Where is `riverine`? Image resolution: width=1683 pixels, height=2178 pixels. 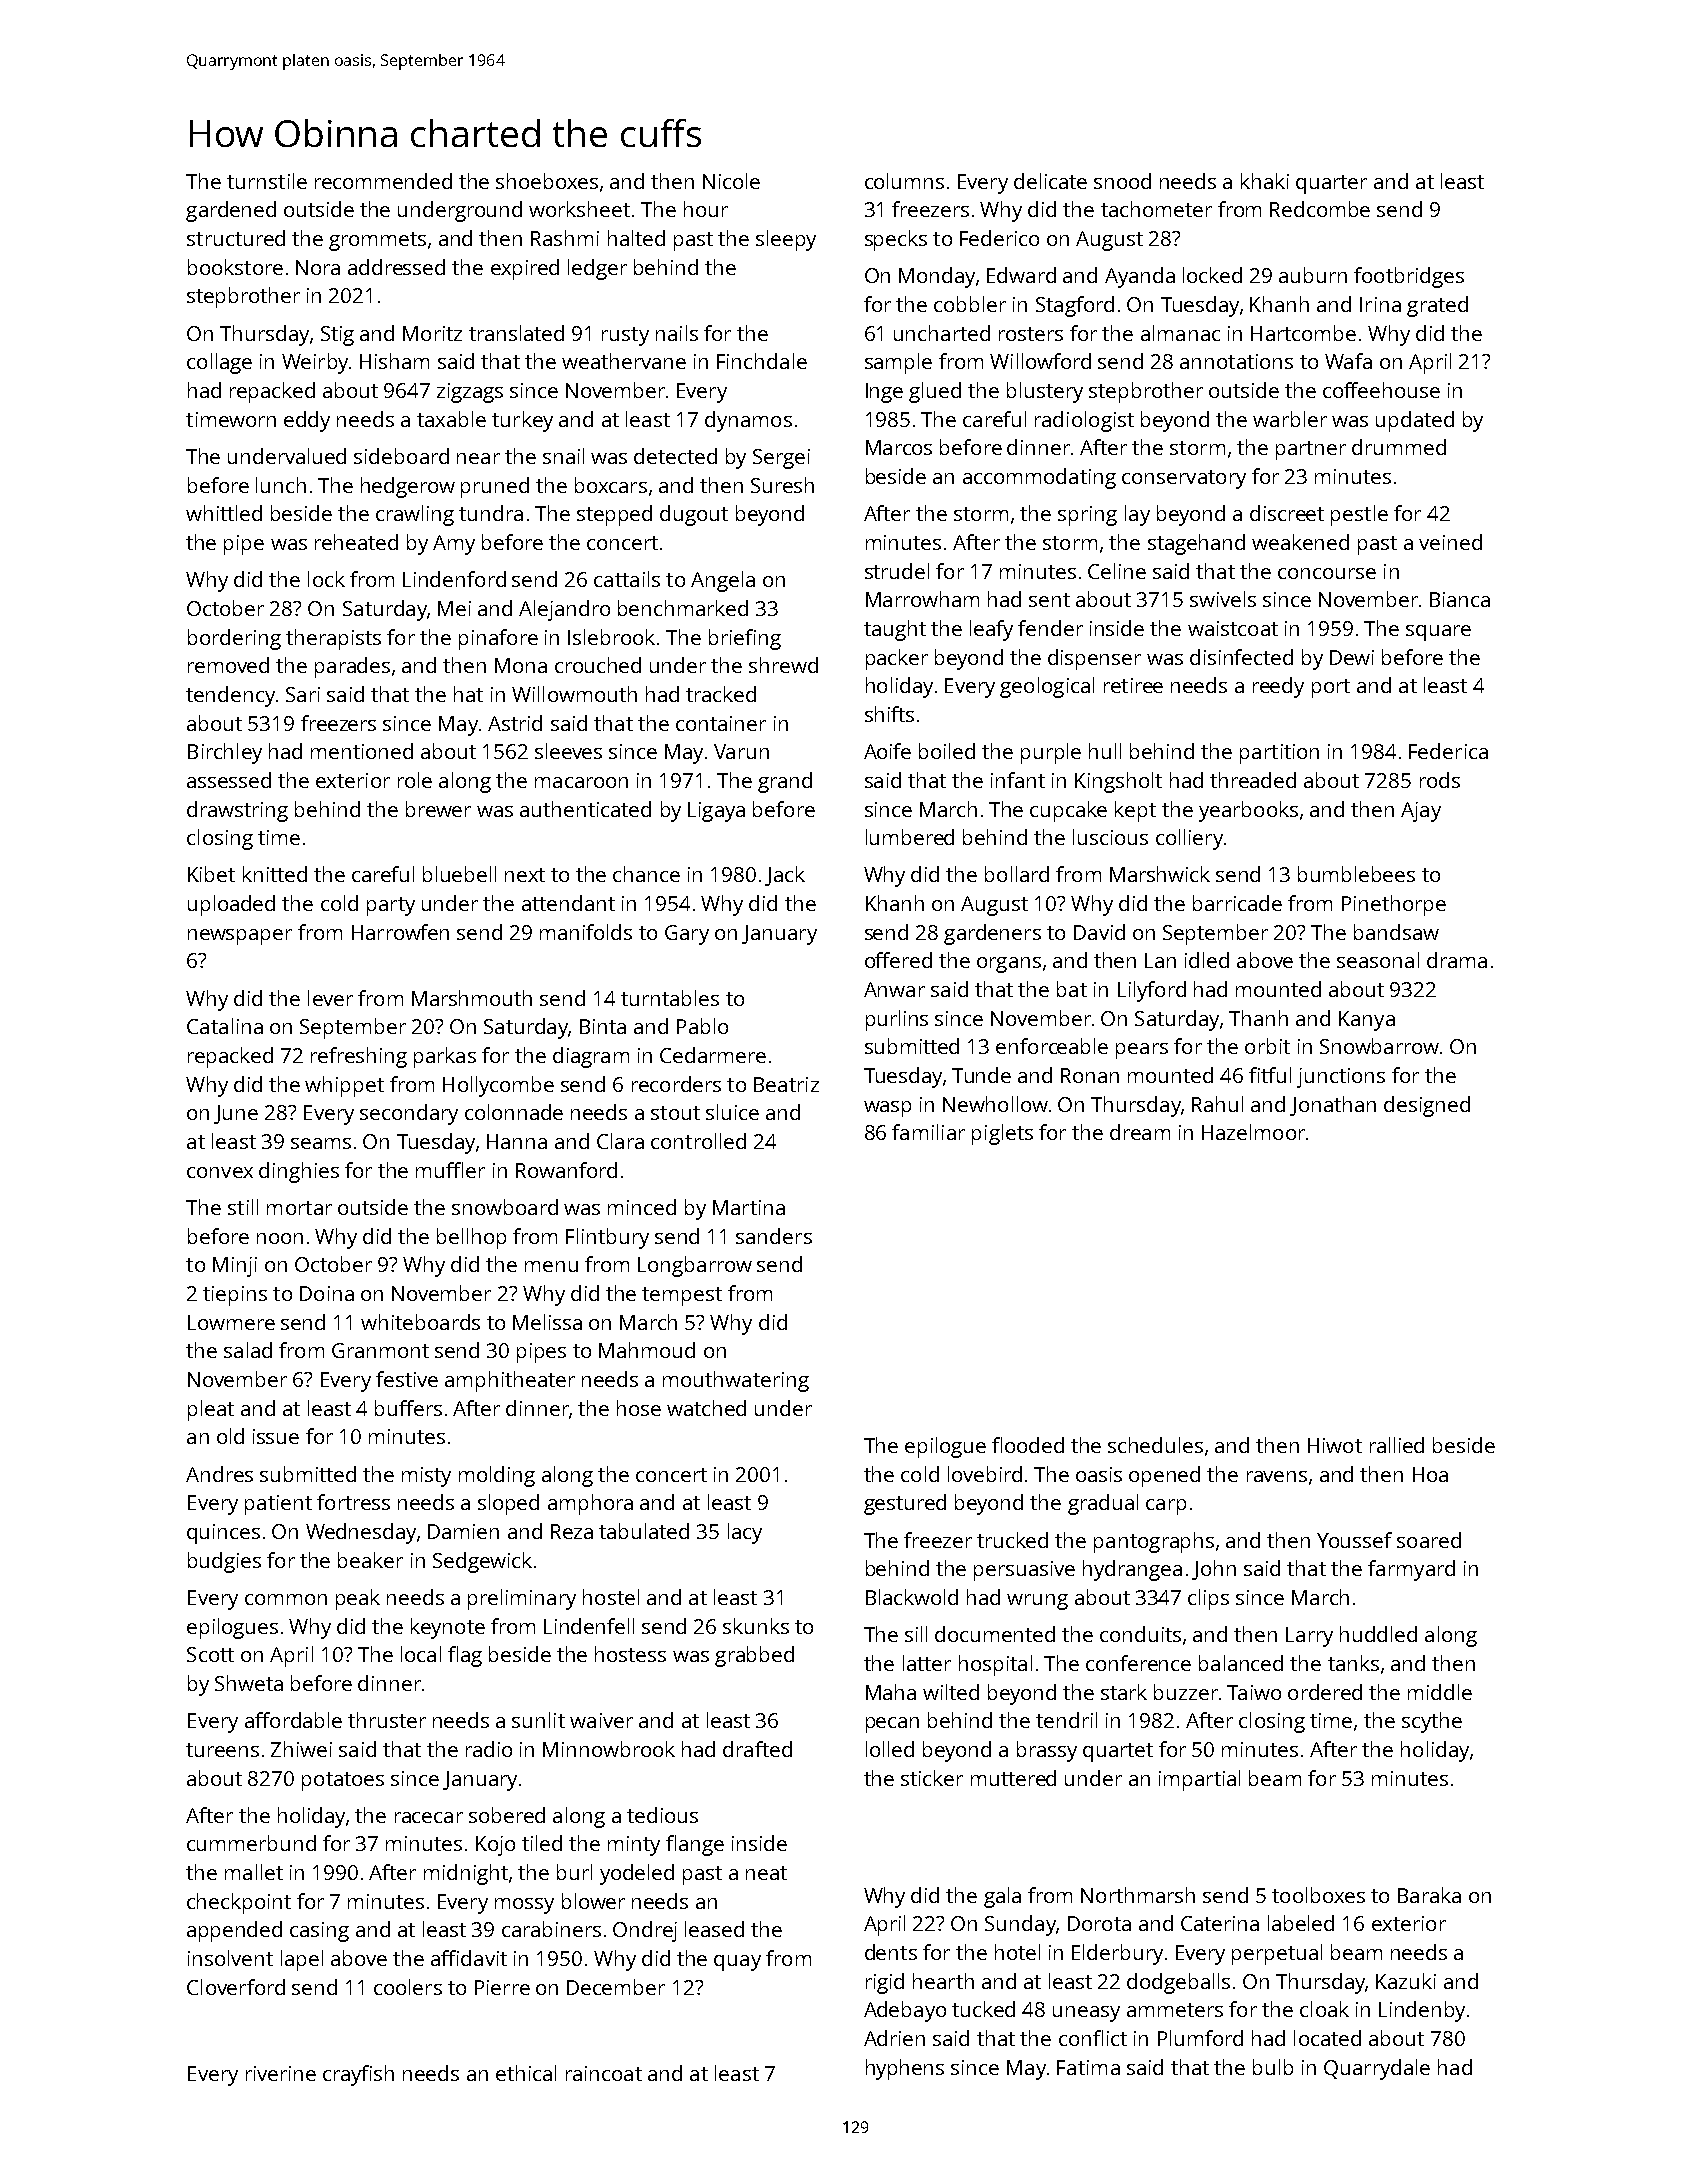 riverine is located at coordinates (281, 2073).
